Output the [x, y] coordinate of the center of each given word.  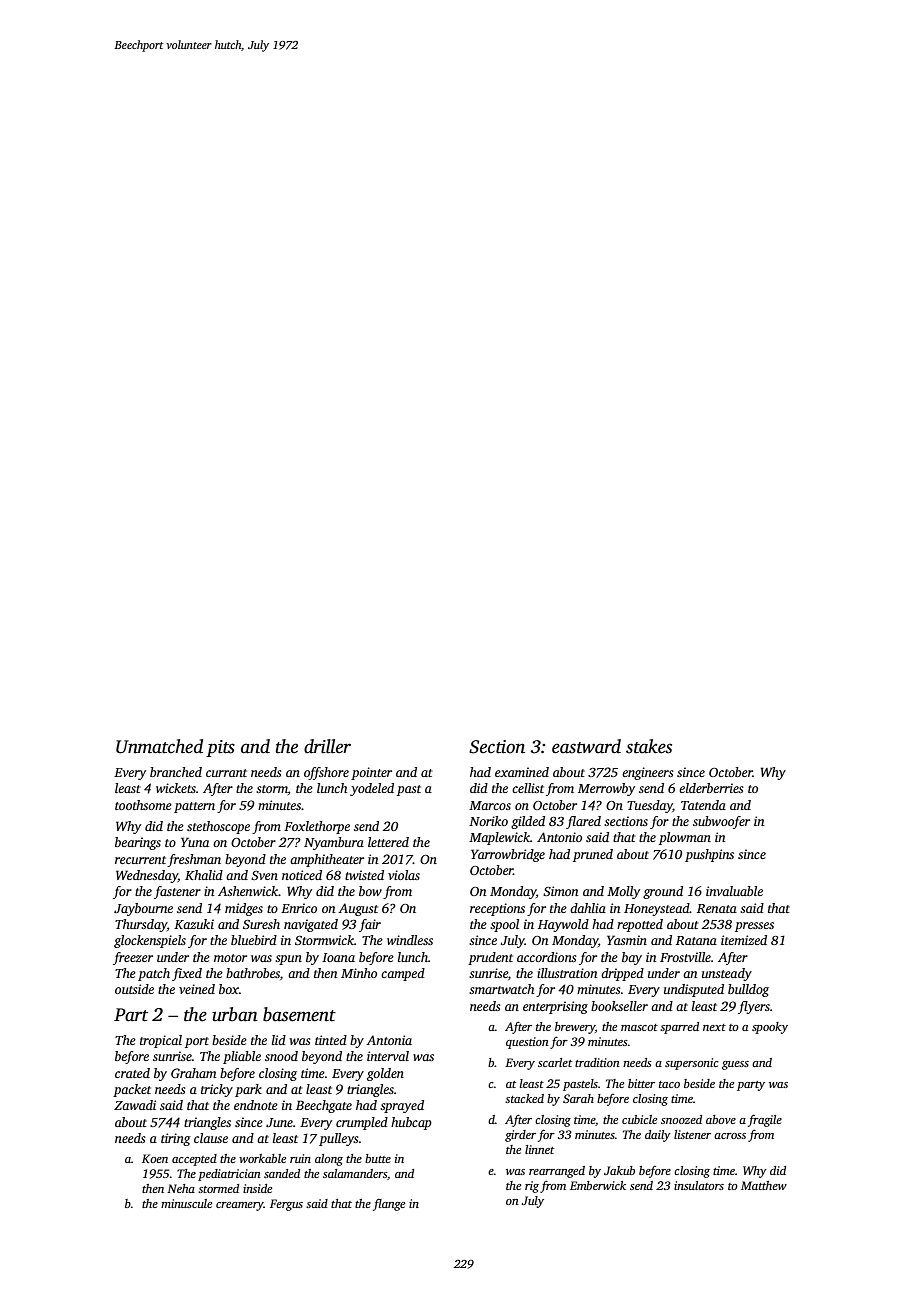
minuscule [186, 1203]
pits [220, 748]
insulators [699, 1185]
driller [327, 746]
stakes [649, 746]
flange [389, 1204]
